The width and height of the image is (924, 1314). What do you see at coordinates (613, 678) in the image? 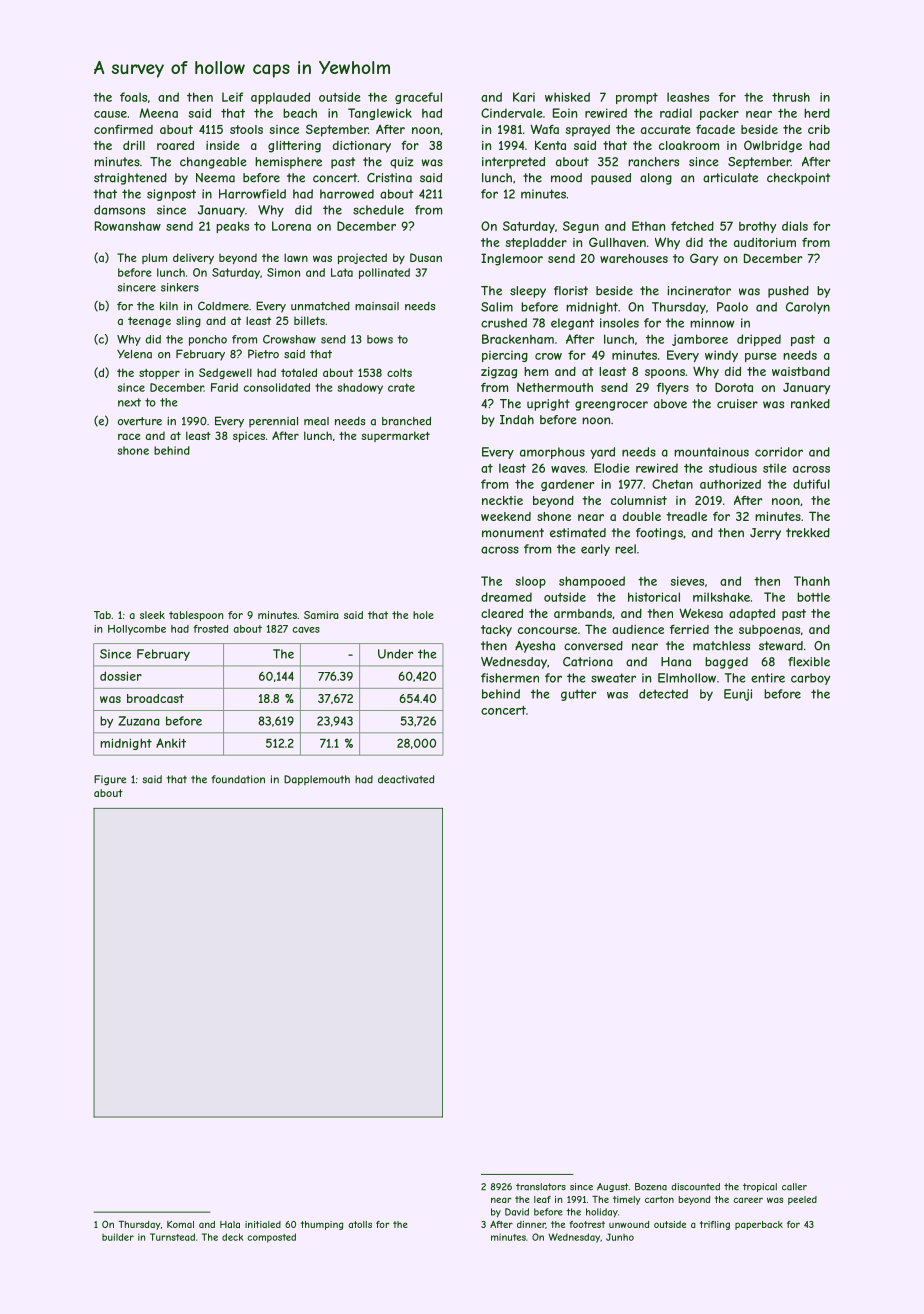
I see `sweater` at bounding box center [613, 678].
